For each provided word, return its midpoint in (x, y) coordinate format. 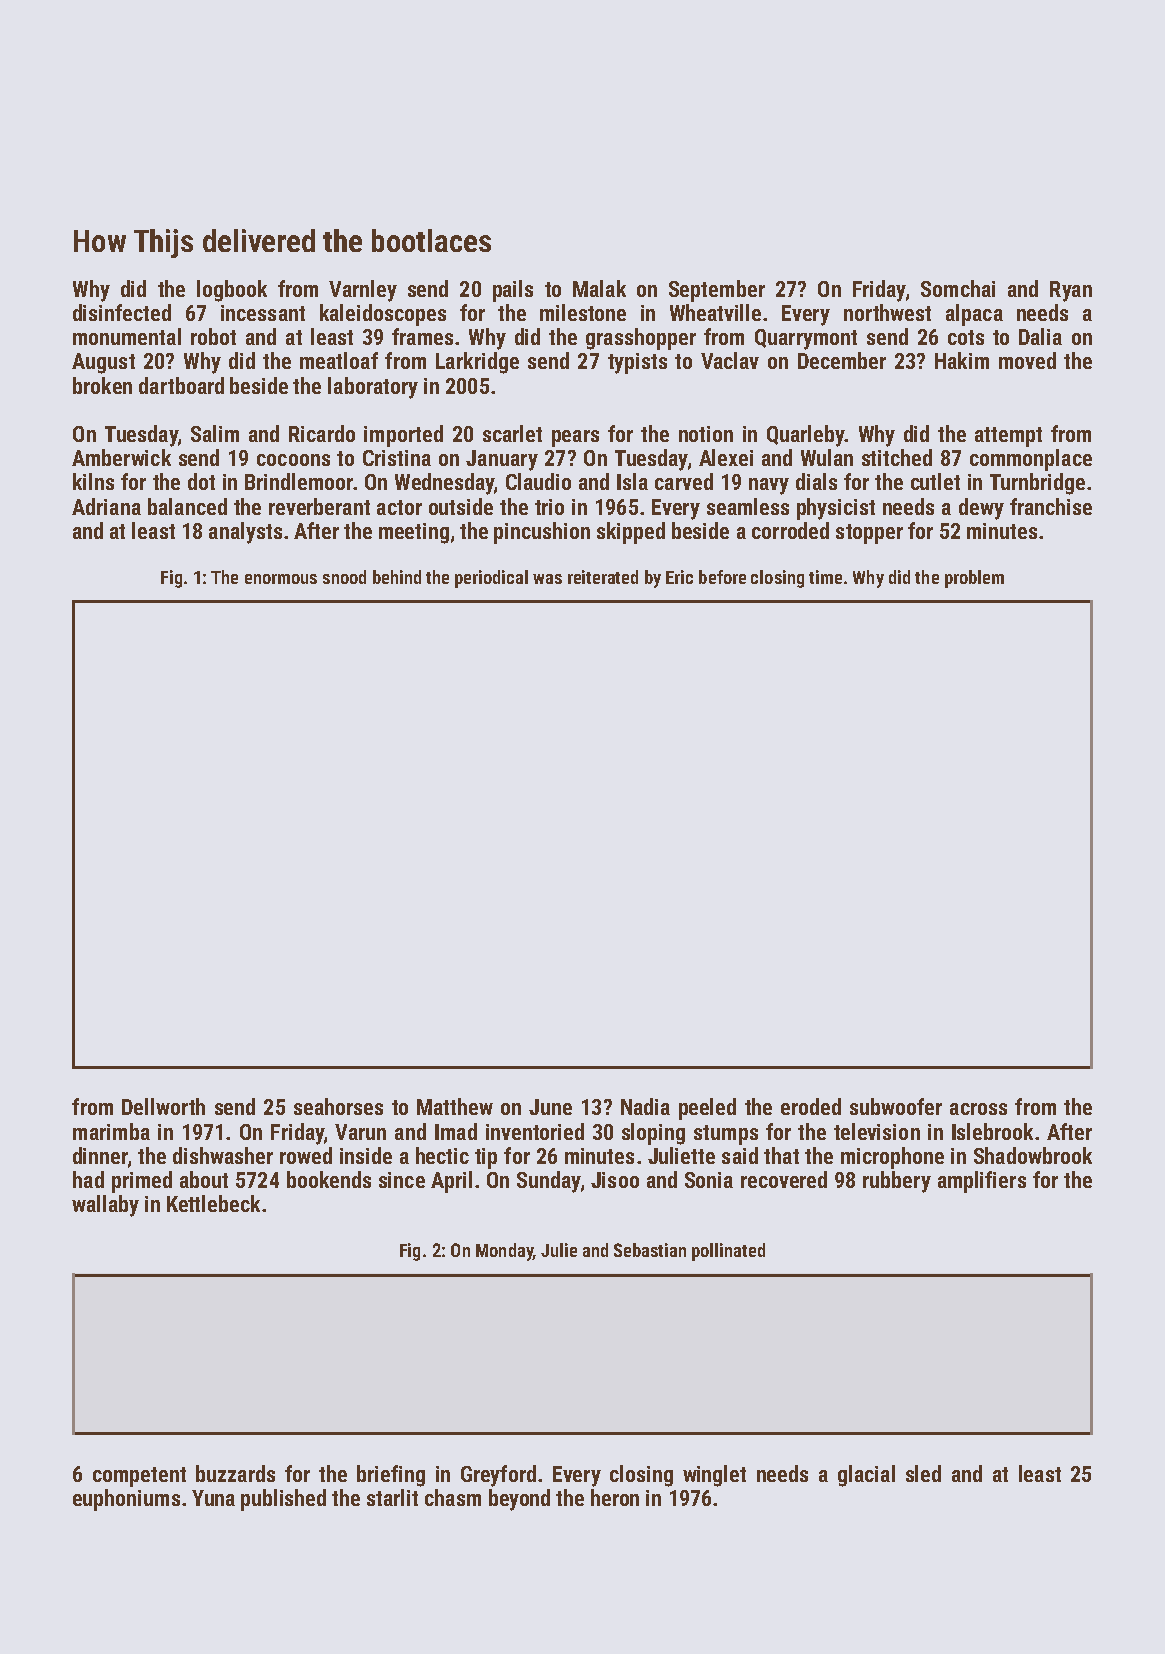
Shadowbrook (1033, 1155)
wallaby (105, 1206)
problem (974, 579)
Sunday (549, 1182)
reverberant (319, 506)
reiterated (603, 577)
